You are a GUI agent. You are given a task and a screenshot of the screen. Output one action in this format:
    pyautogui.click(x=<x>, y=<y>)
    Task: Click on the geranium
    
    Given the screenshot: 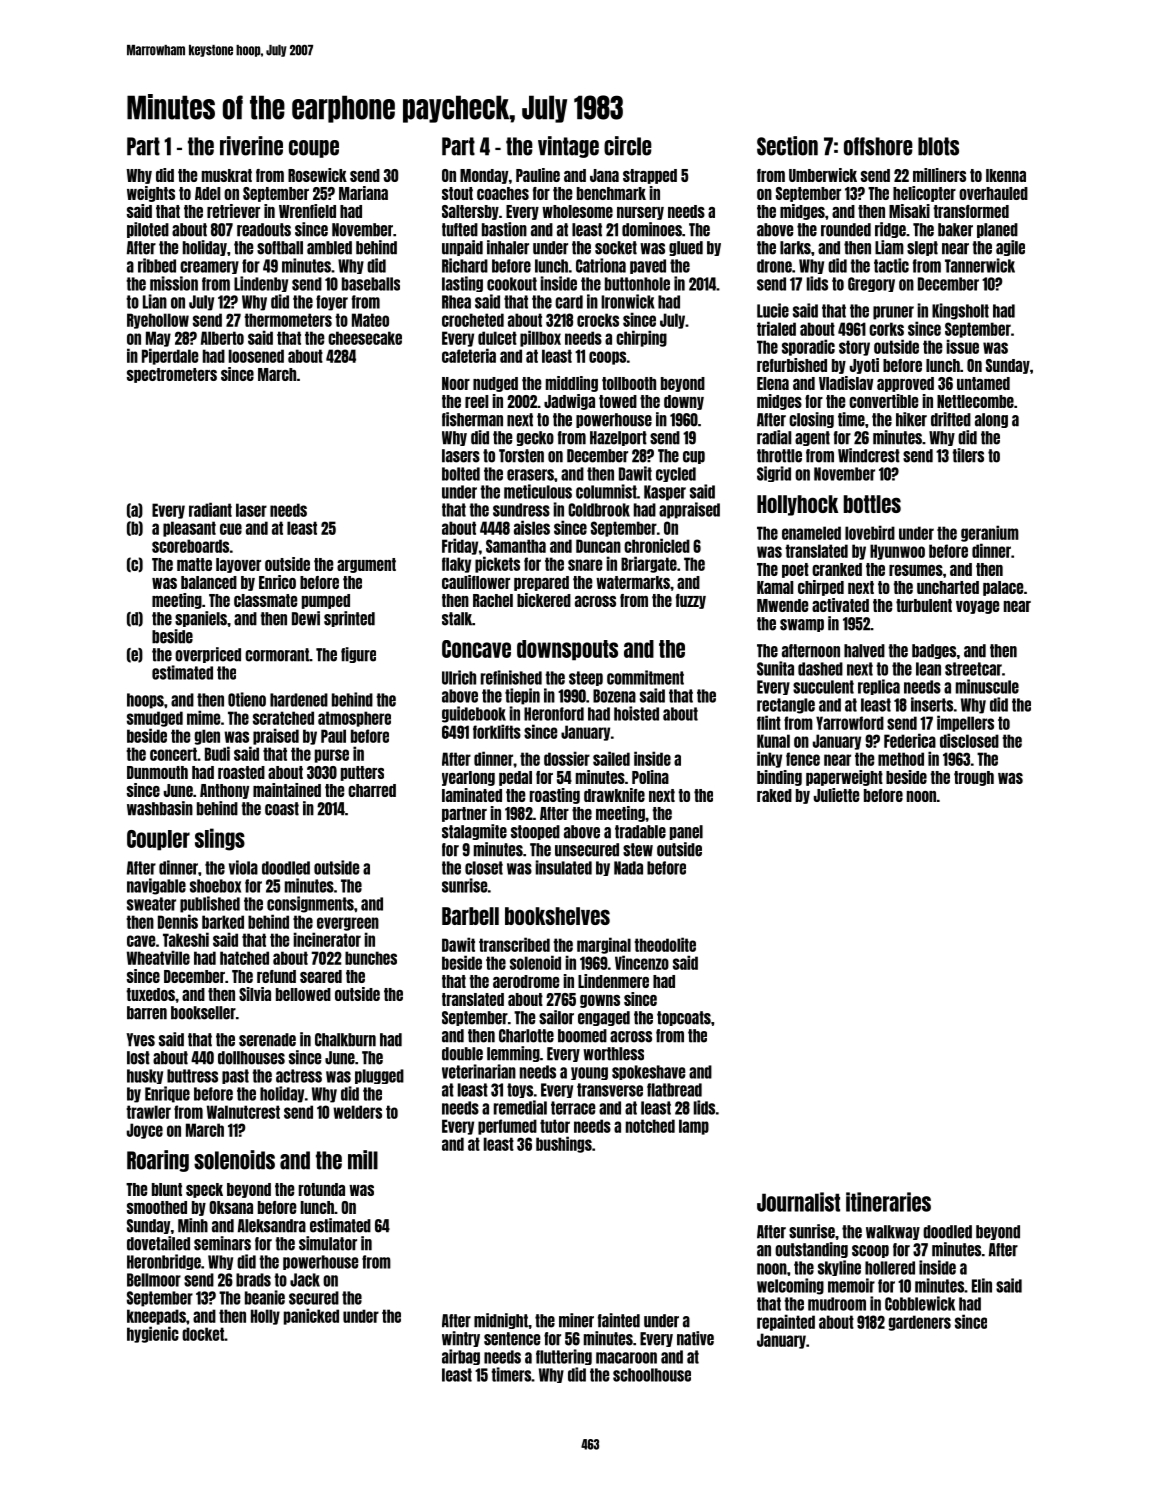 What is the action you would take?
    pyautogui.click(x=990, y=533)
